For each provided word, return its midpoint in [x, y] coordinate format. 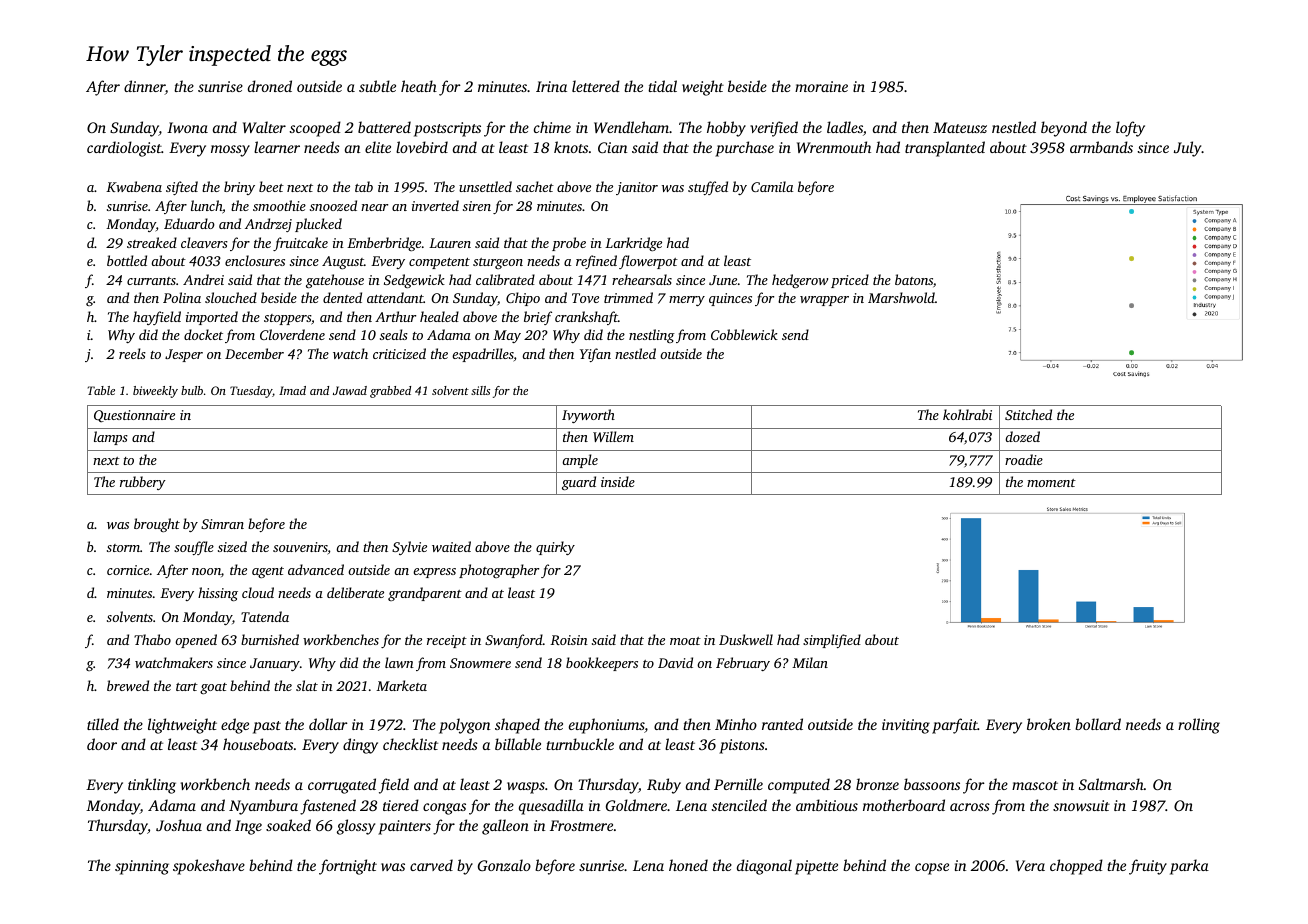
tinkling [152, 786]
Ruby [664, 786]
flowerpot [648, 262]
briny [239, 188]
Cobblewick [744, 334]
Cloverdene [292, 334]
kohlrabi [967, 414]
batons [914, 279]
